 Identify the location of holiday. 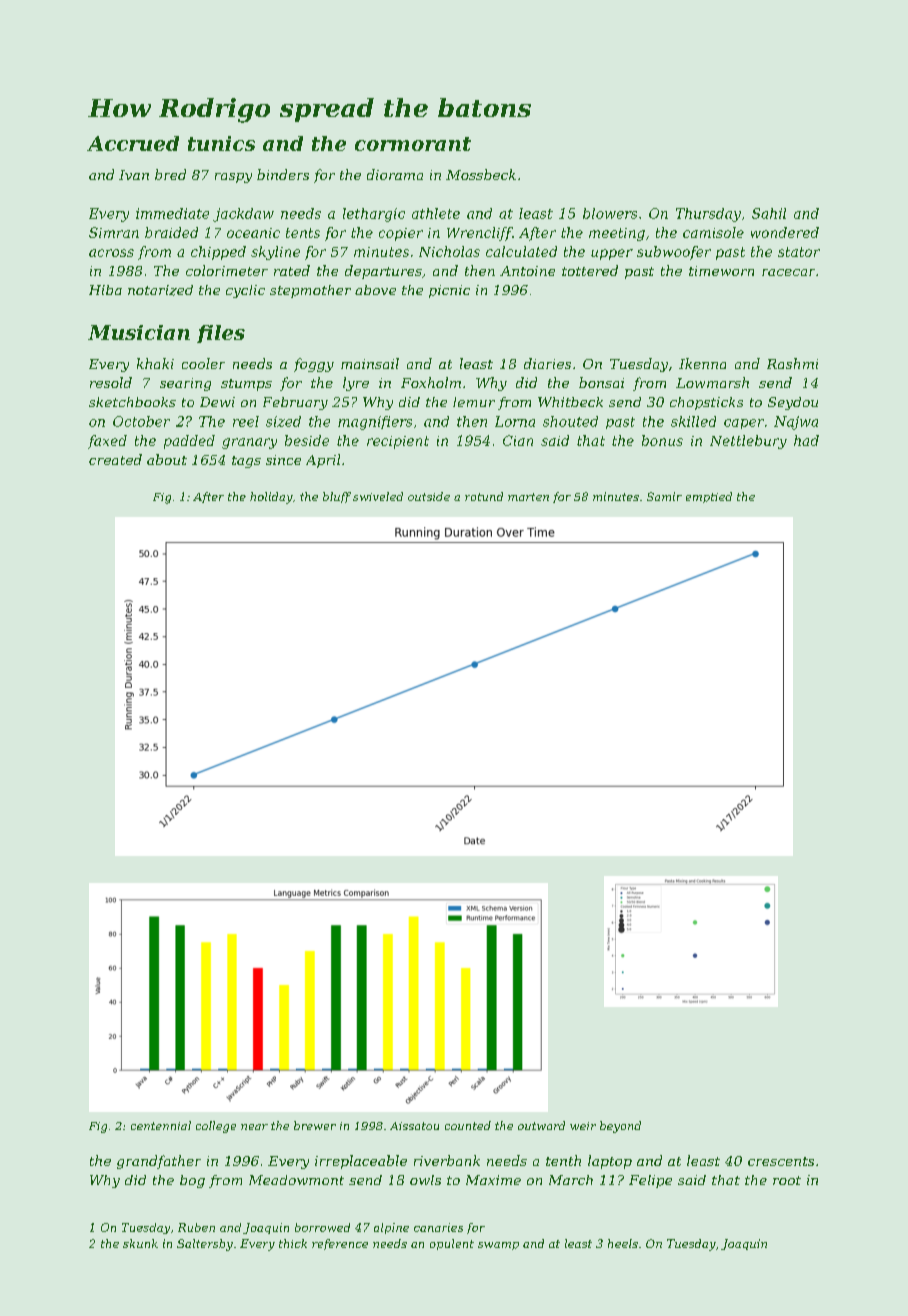
(271, 498).
